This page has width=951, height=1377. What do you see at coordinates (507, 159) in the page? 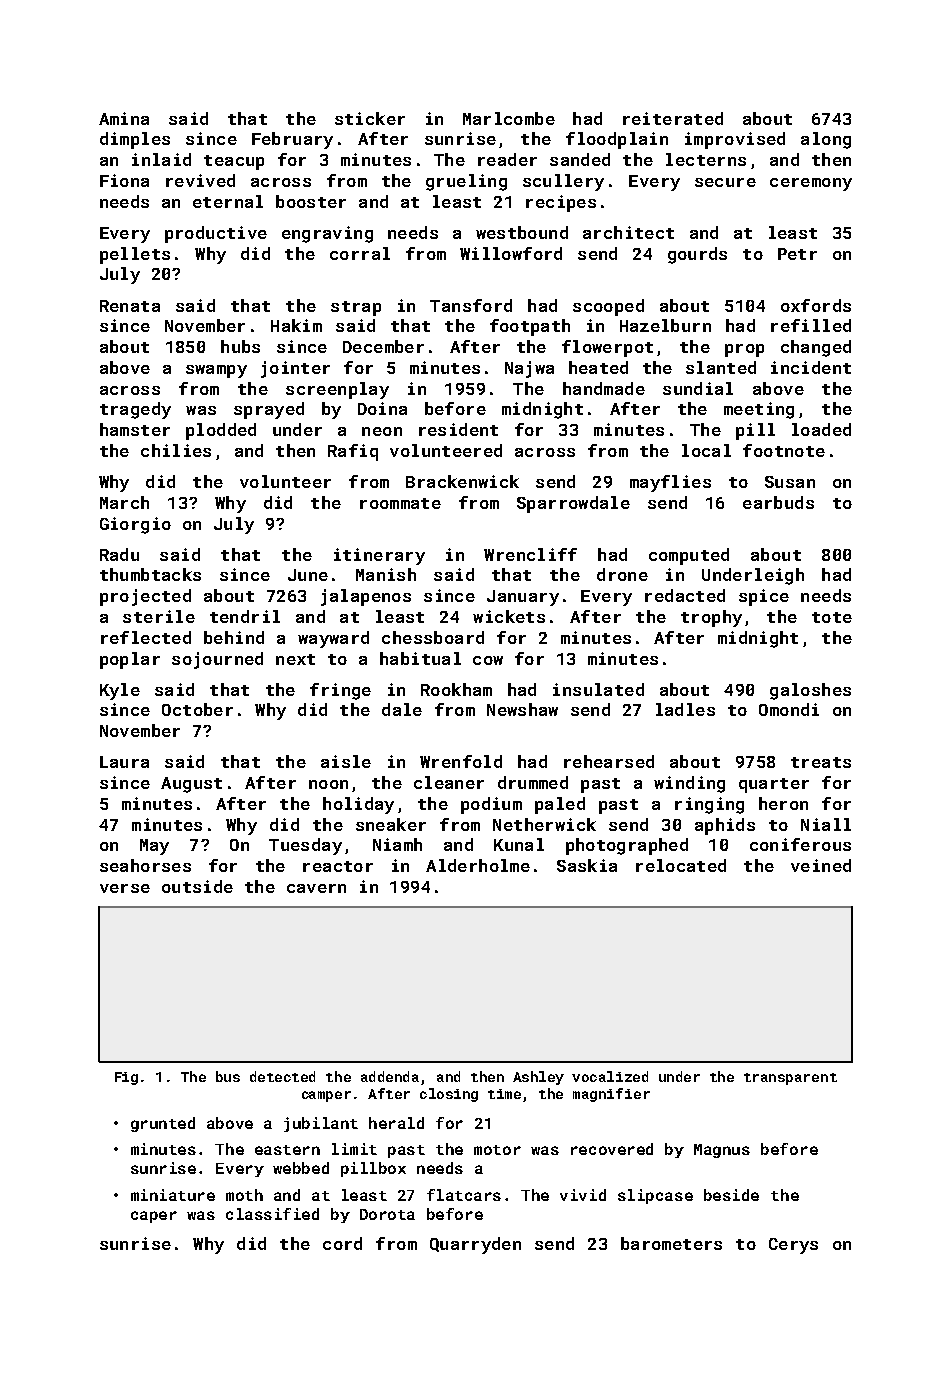
I see `reader` at bounding box center [507, 159].
